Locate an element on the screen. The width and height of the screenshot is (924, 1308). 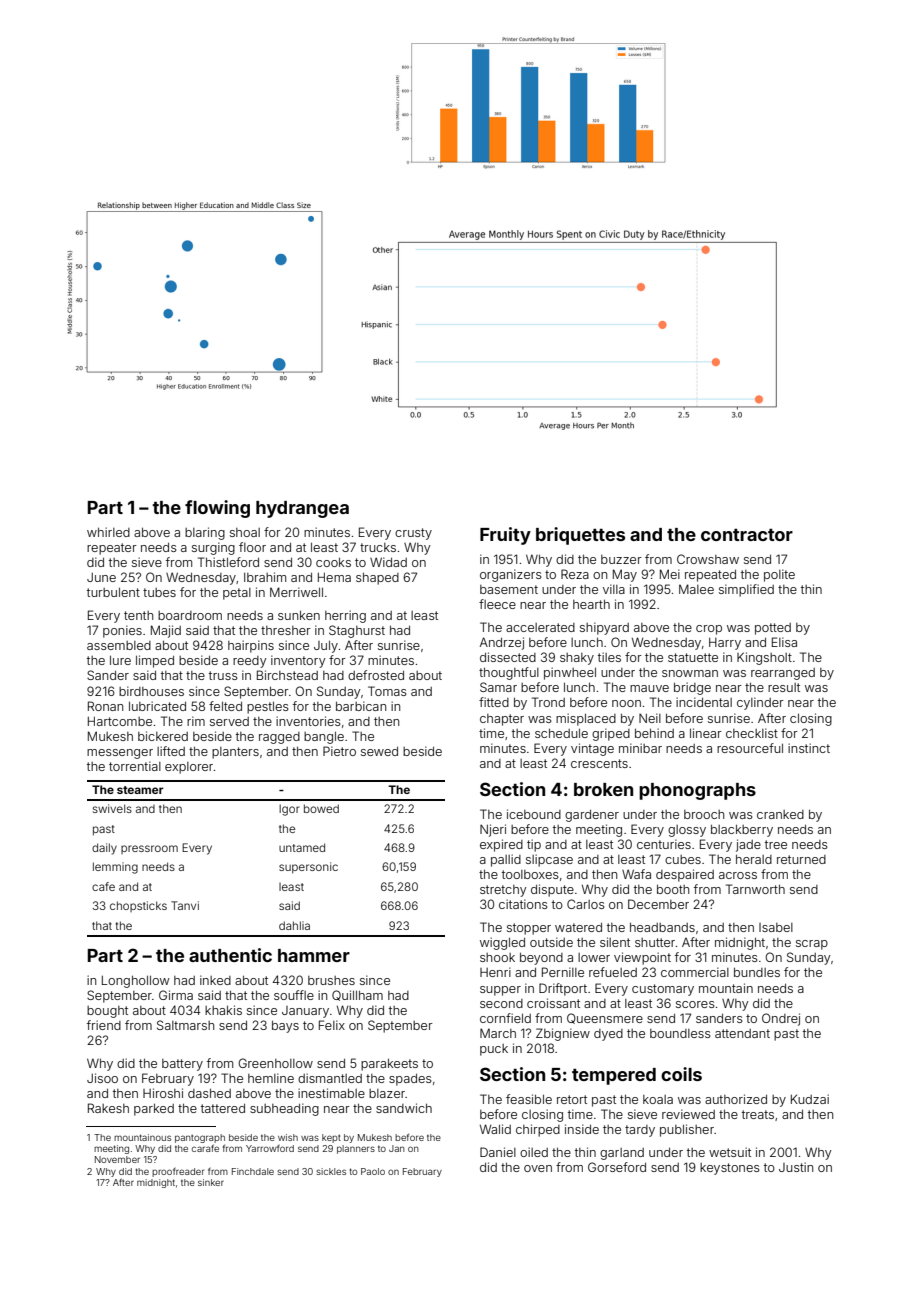
repeated is located at coordinates (710, 576).
